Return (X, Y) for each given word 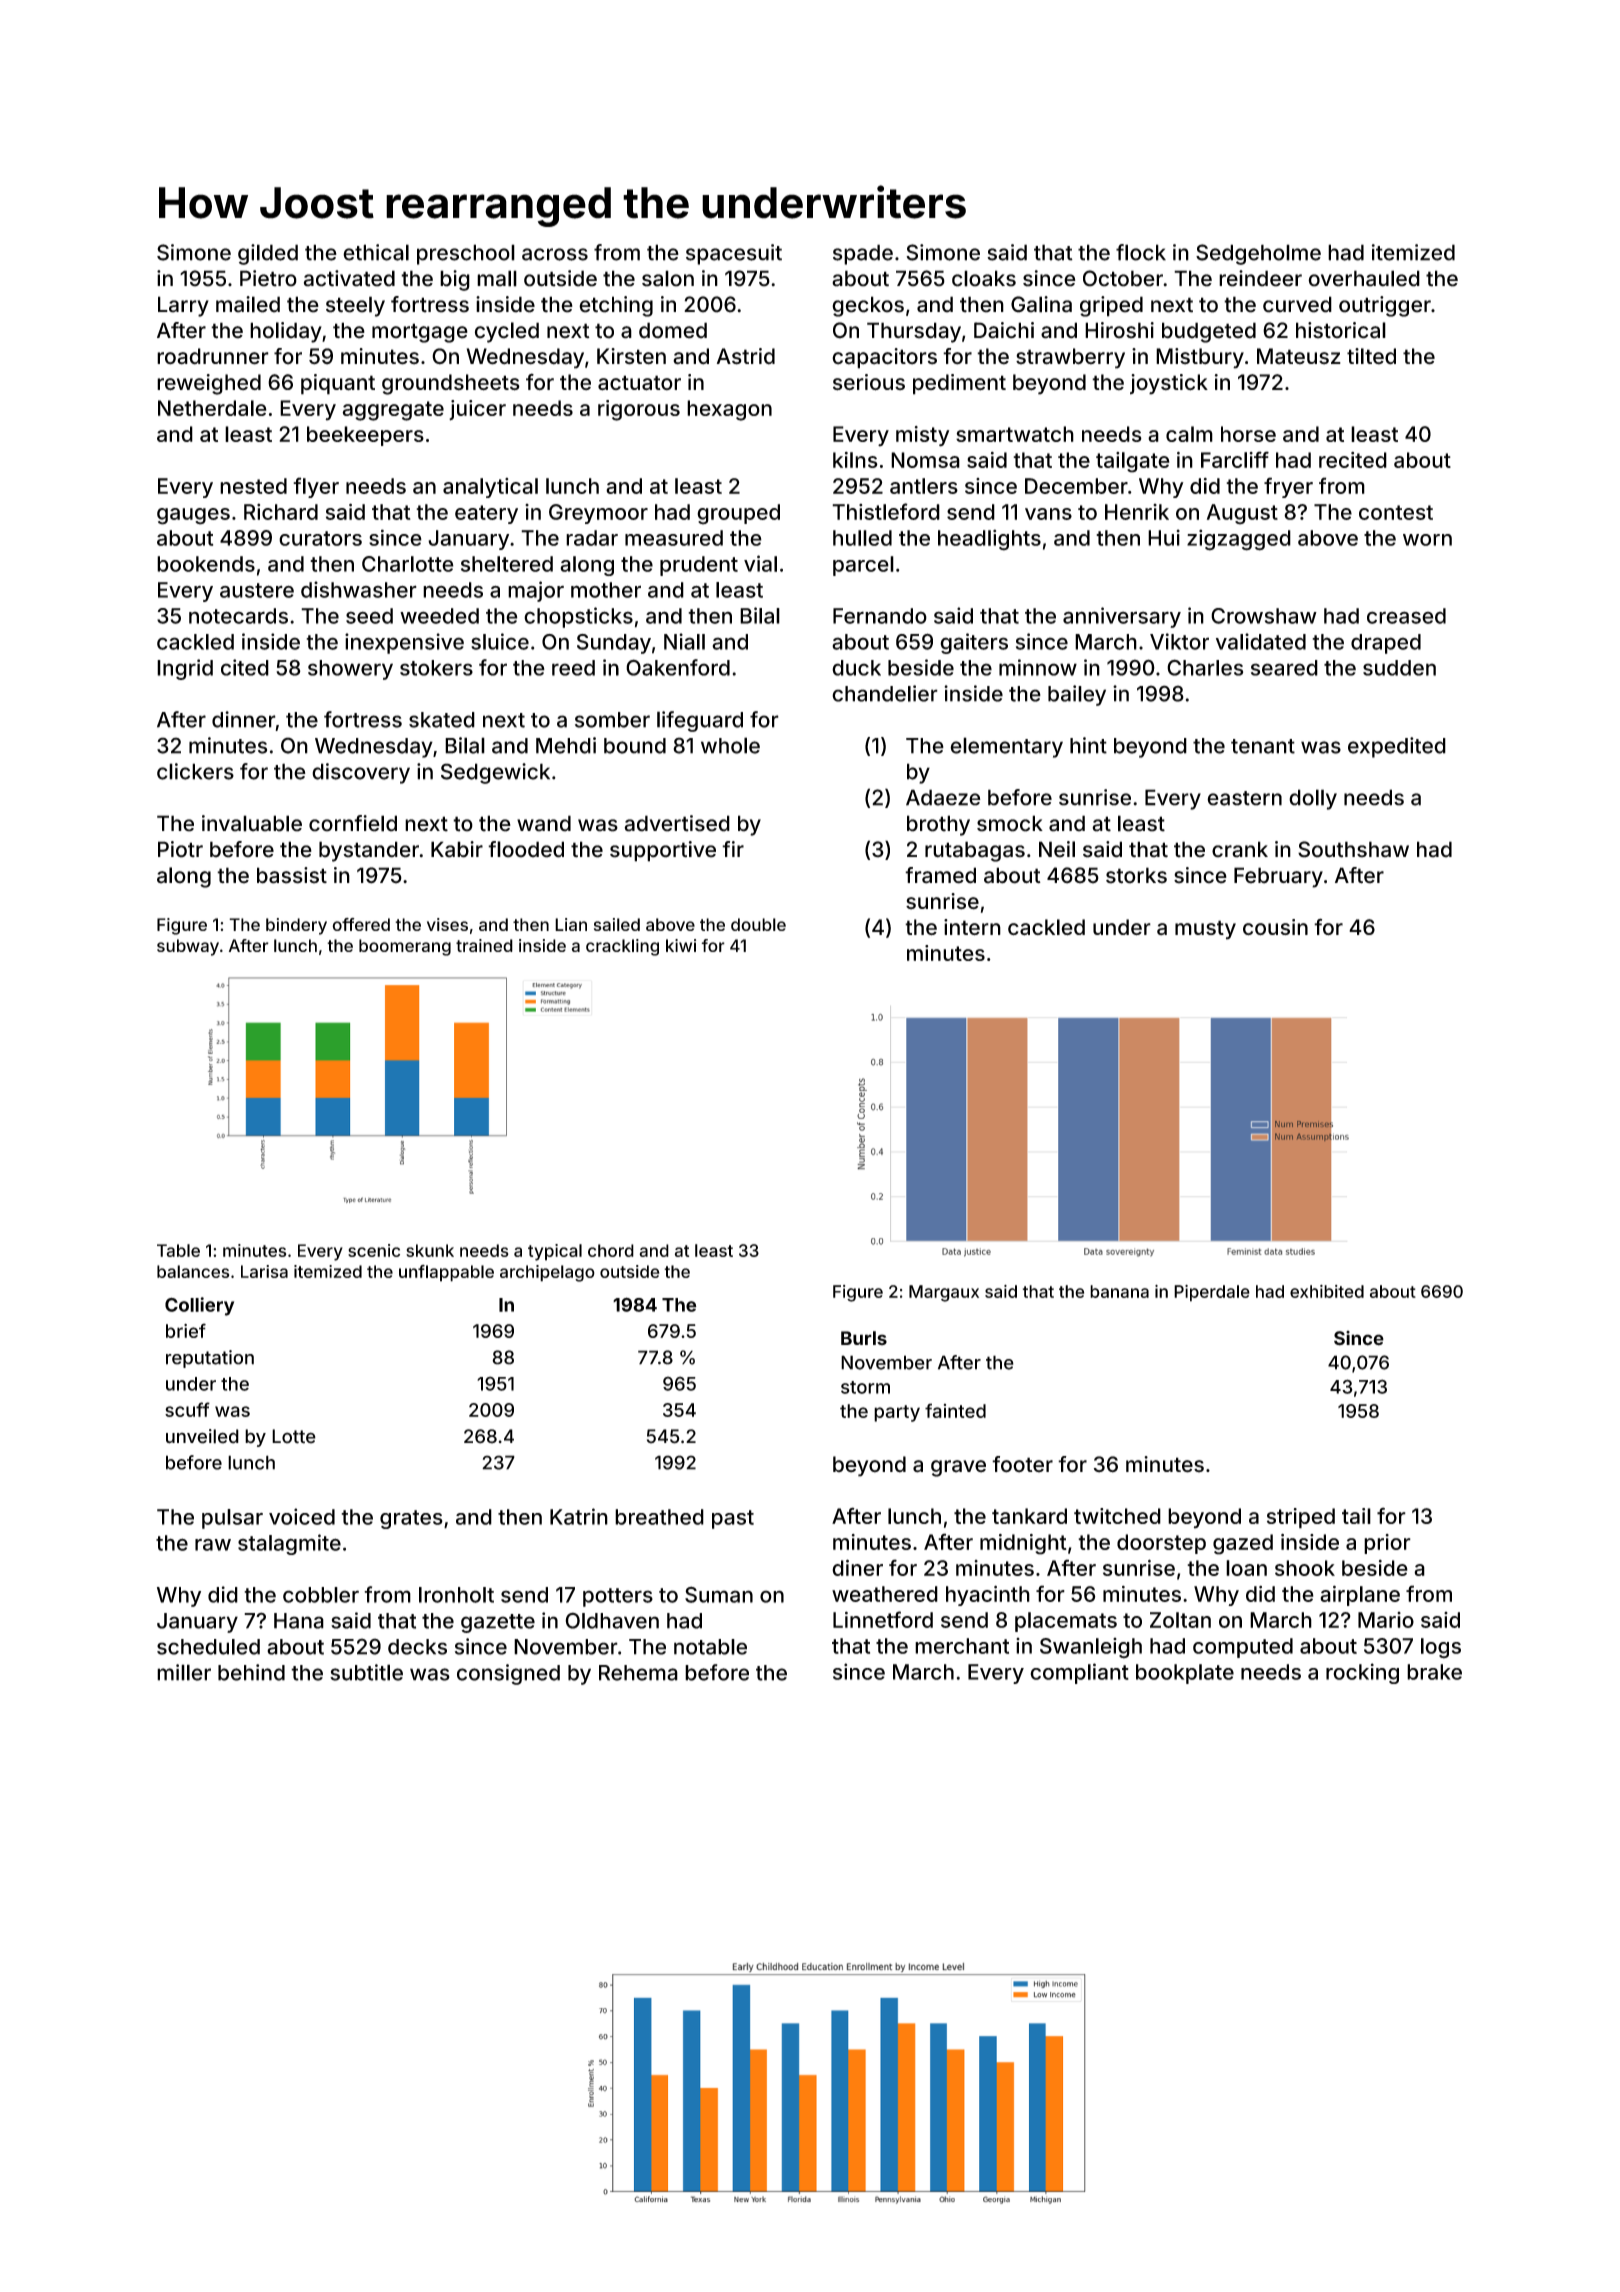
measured (674, 538)
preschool (466, 254)
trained (484, 945)
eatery (486, 514)
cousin (1275, 927)
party (897, 1413)
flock (1141, 252)
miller (184, 1672)
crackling (622, 947)
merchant (962, 1646)
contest (1396, 512)
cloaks (984, 278)
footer (1022, 1464)
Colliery (199, 1306)
